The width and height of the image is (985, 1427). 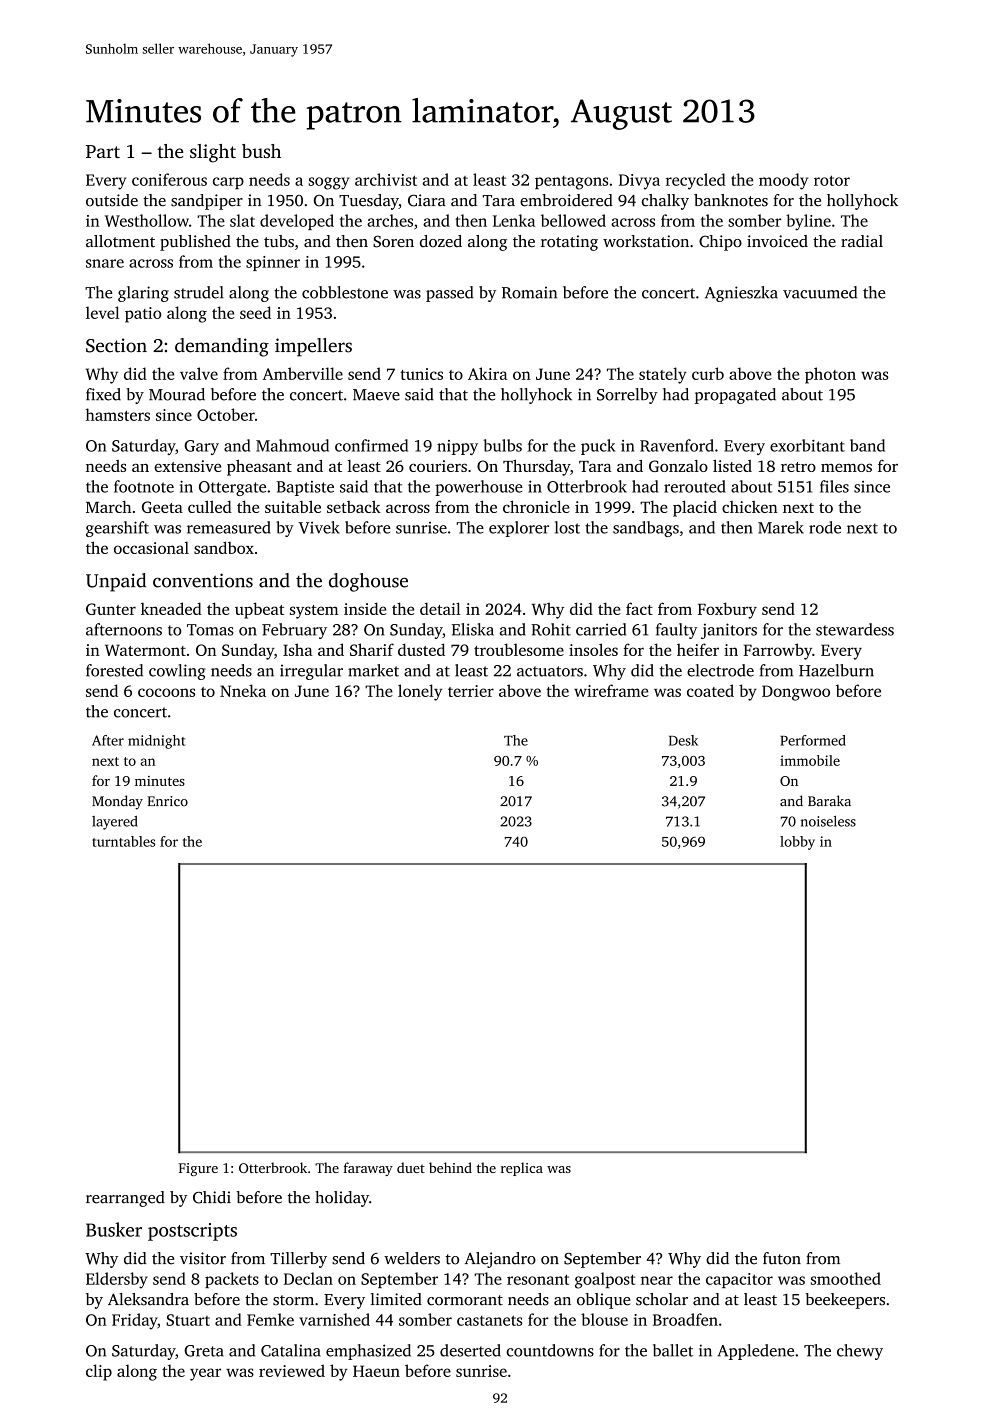 I want to click on forested, so click(x=114, y=670).
